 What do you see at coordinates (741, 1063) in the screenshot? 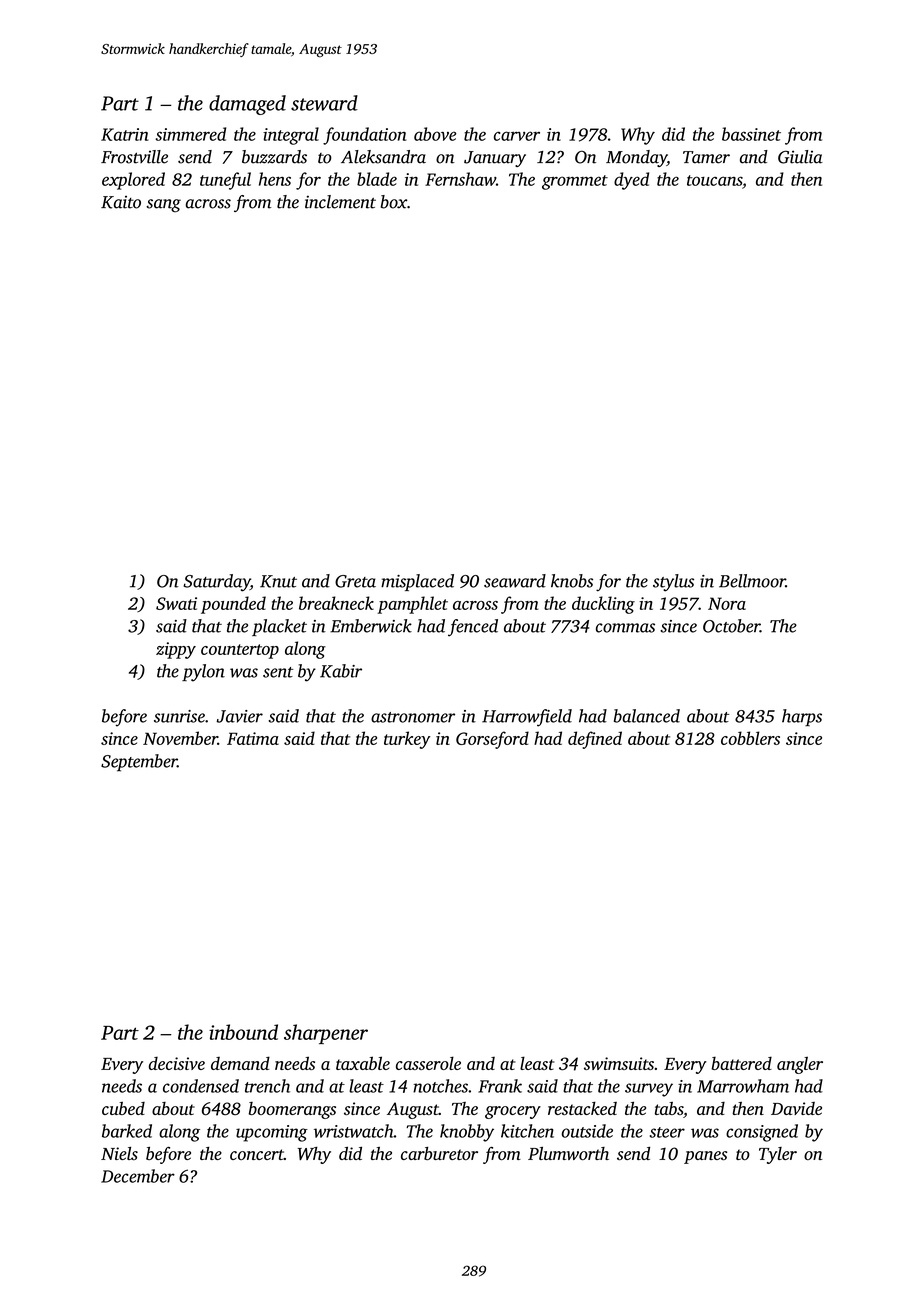
I see `battered` at bounding box center [741, 1063].
